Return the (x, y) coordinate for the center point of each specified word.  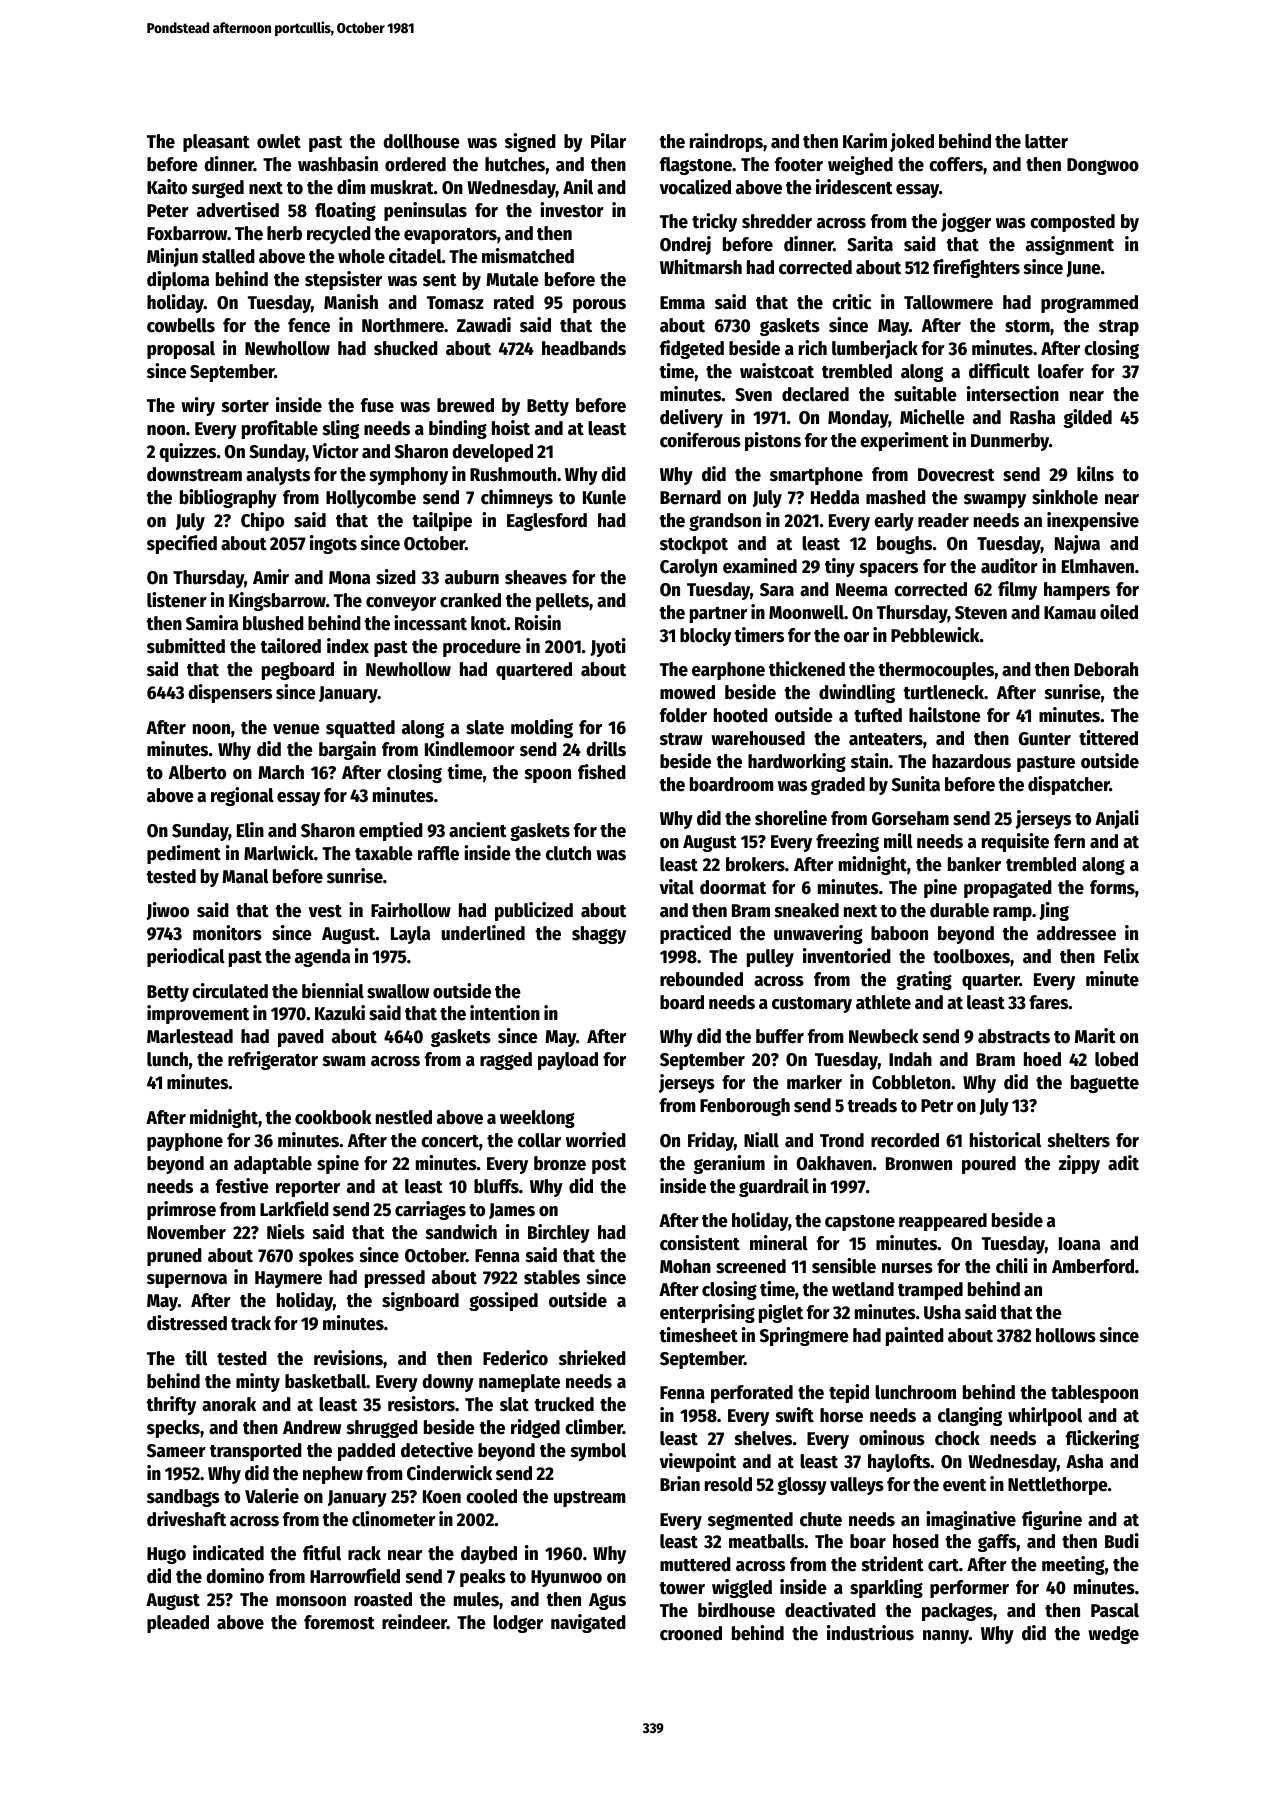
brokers (755, 864)
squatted (360, 729)
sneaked (806, 910)
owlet (279, 141)
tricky (714, 222)
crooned (691, 1633)
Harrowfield (355, 1576)
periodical (186, 957)
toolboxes (971, 956)
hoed (1042, 1059)
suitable (925, 394)
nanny (946, 1637)
